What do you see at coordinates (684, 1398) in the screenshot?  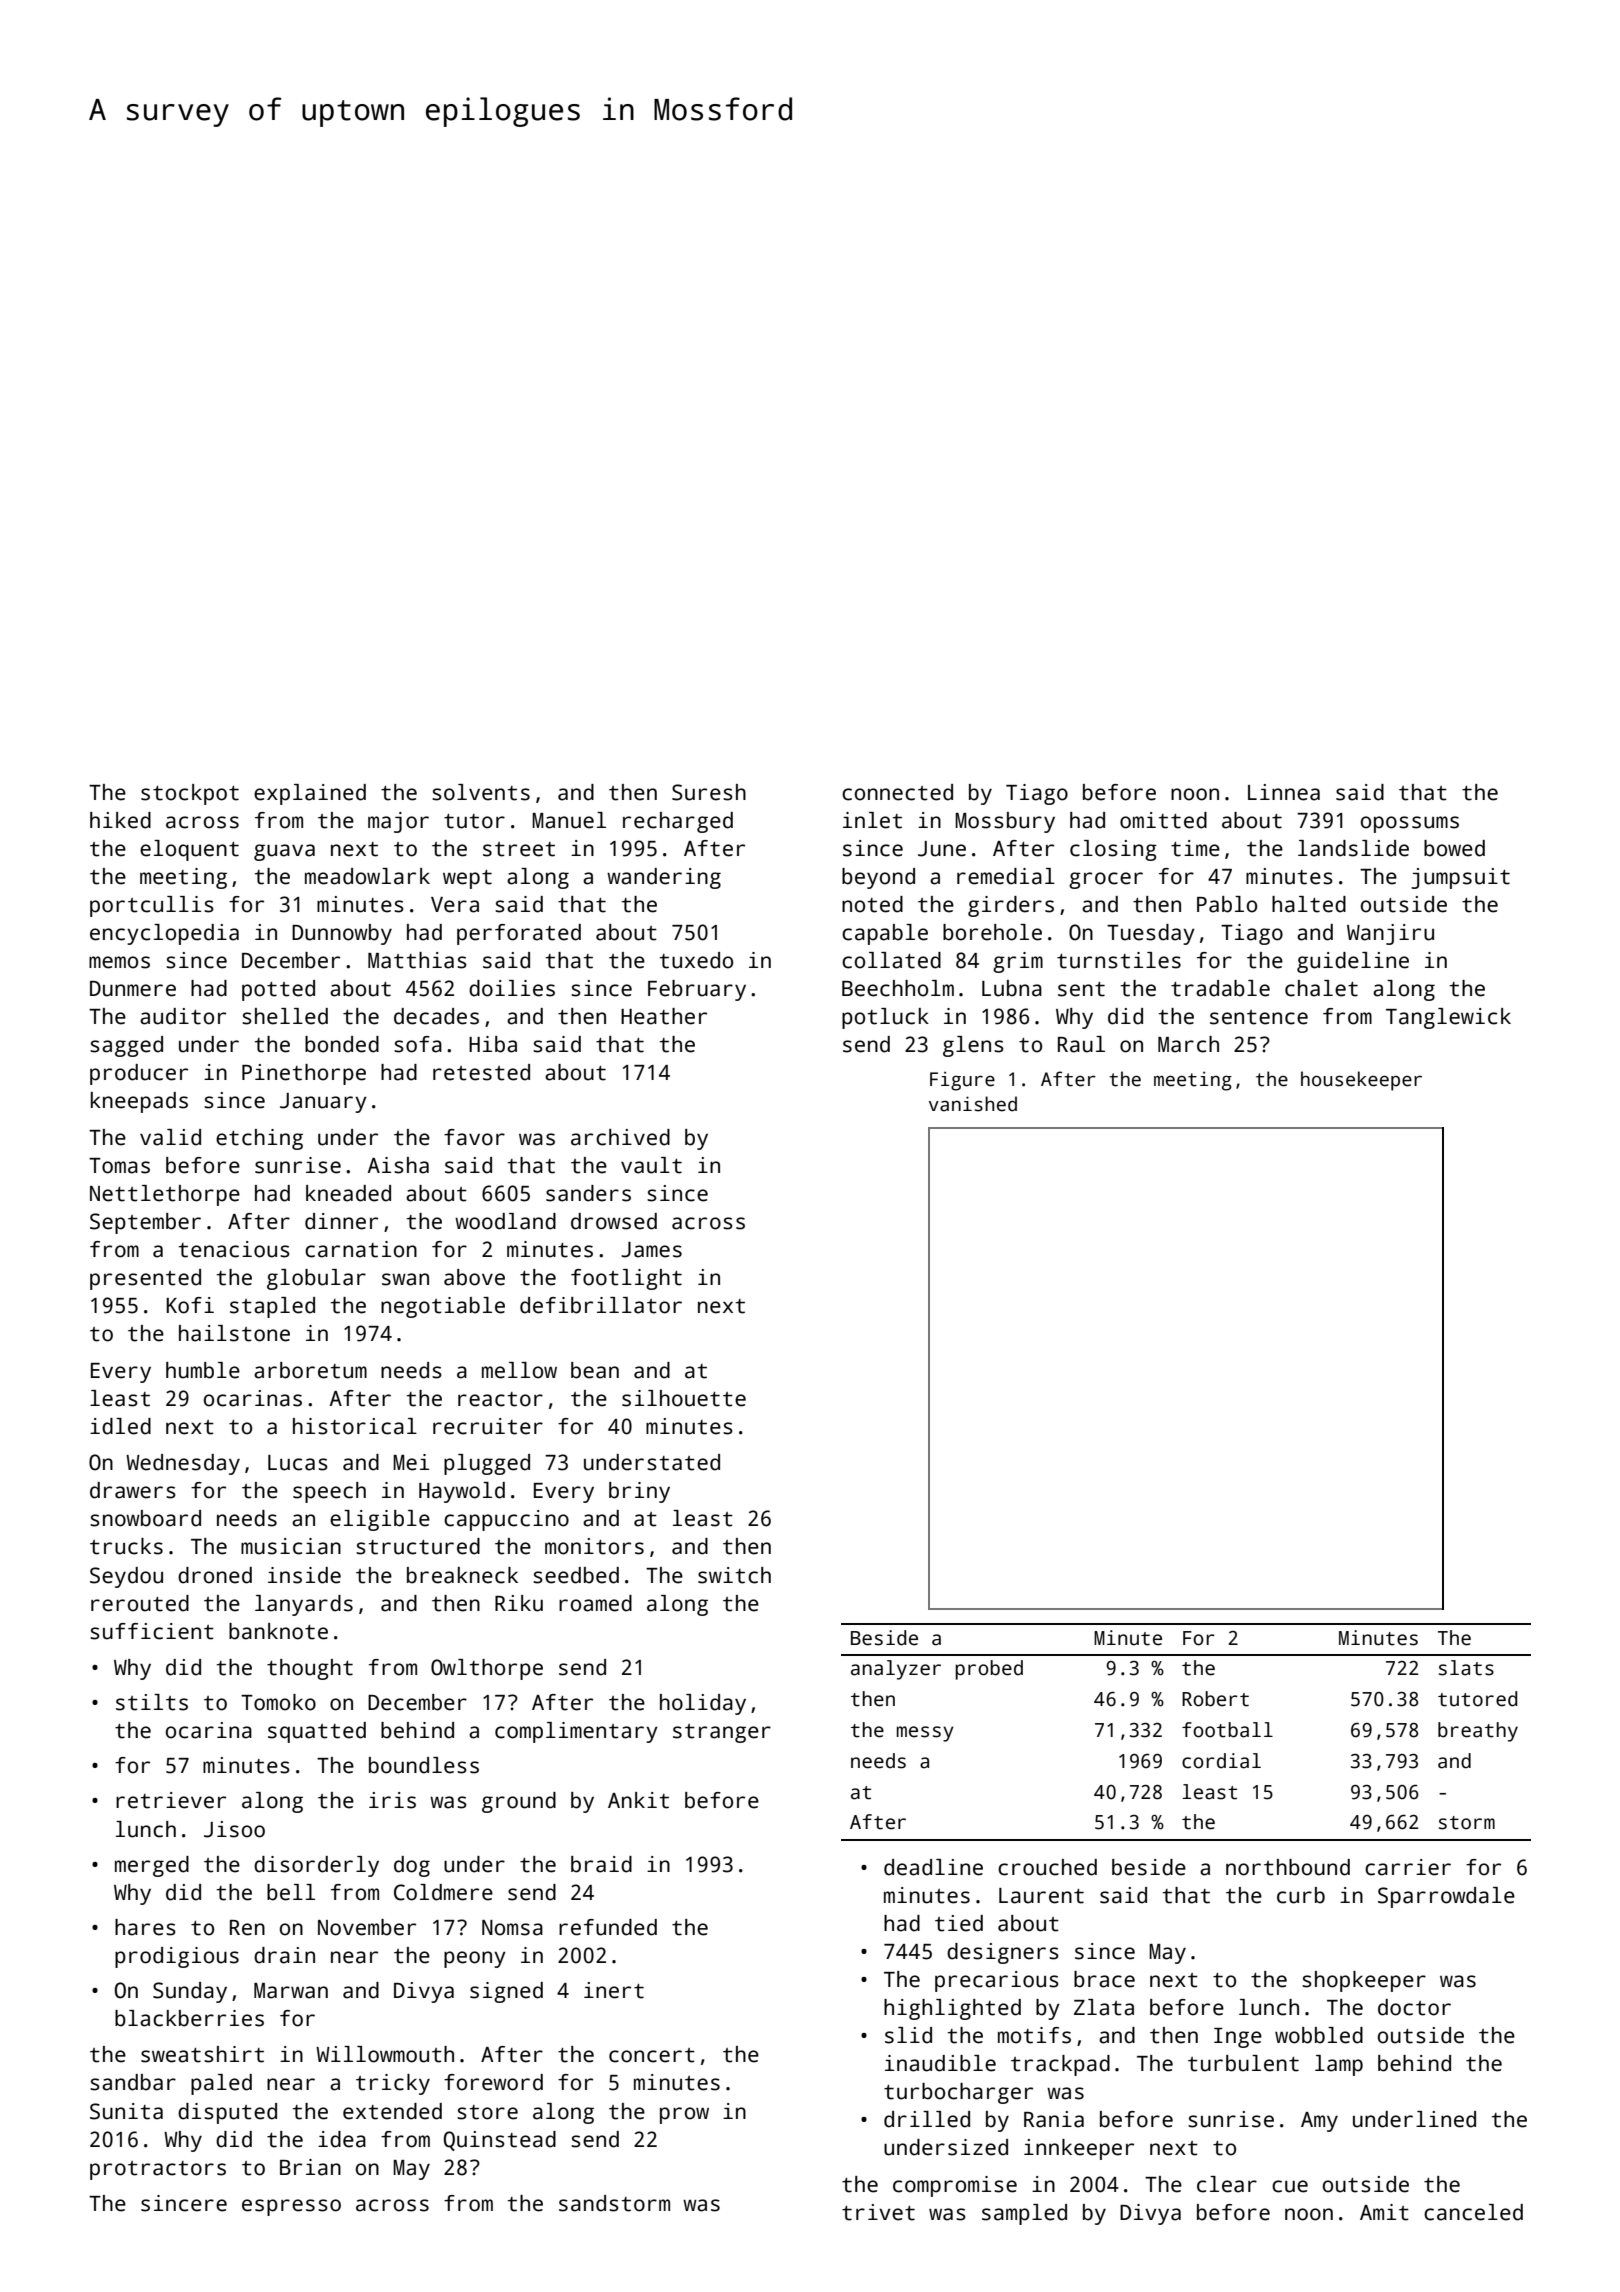 I see `silhouette` at bounding box center [684, 1398].
